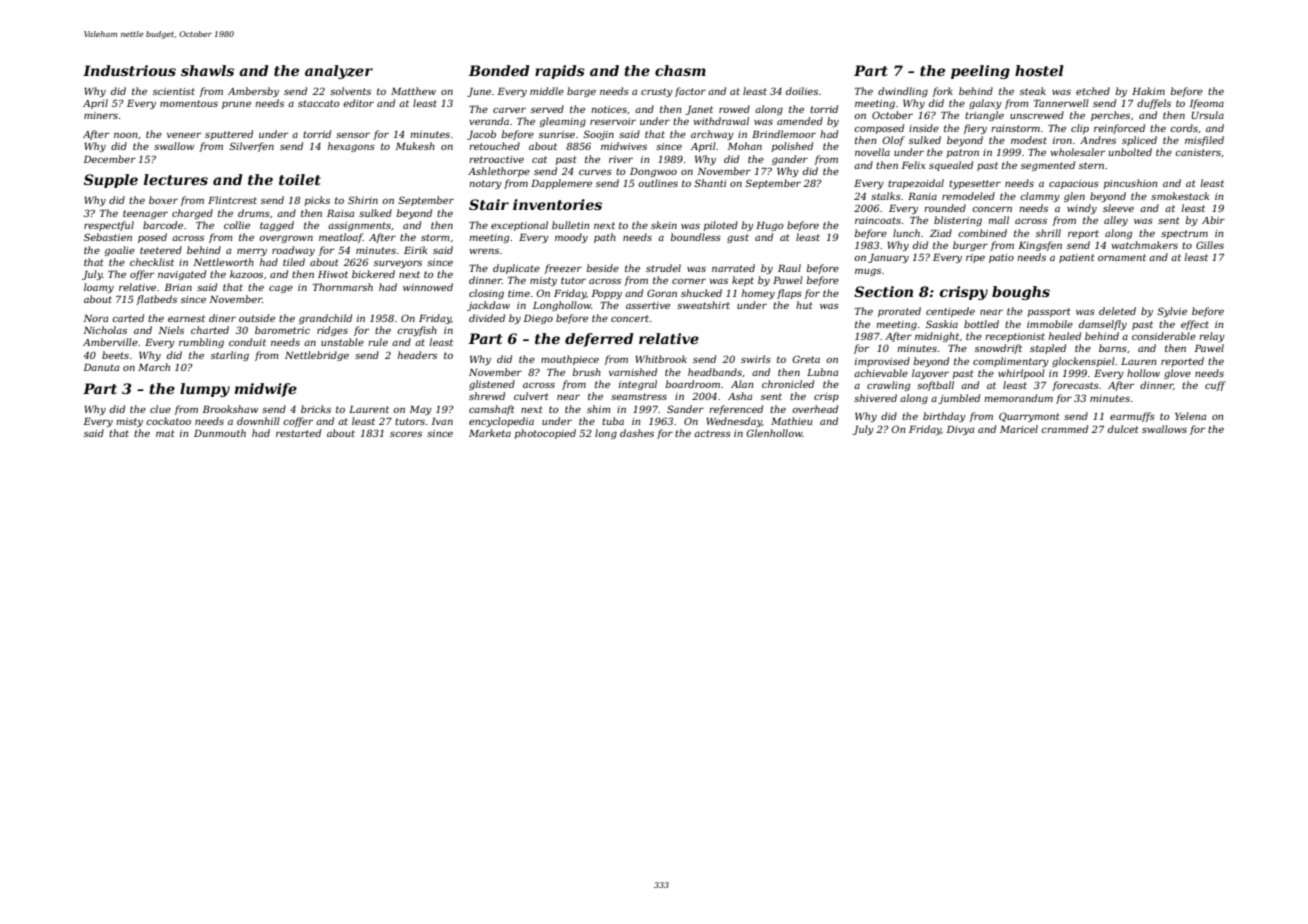 The width and height of the screenshot is (1308, 924). I want to click on effect, so click(1195, 325).
